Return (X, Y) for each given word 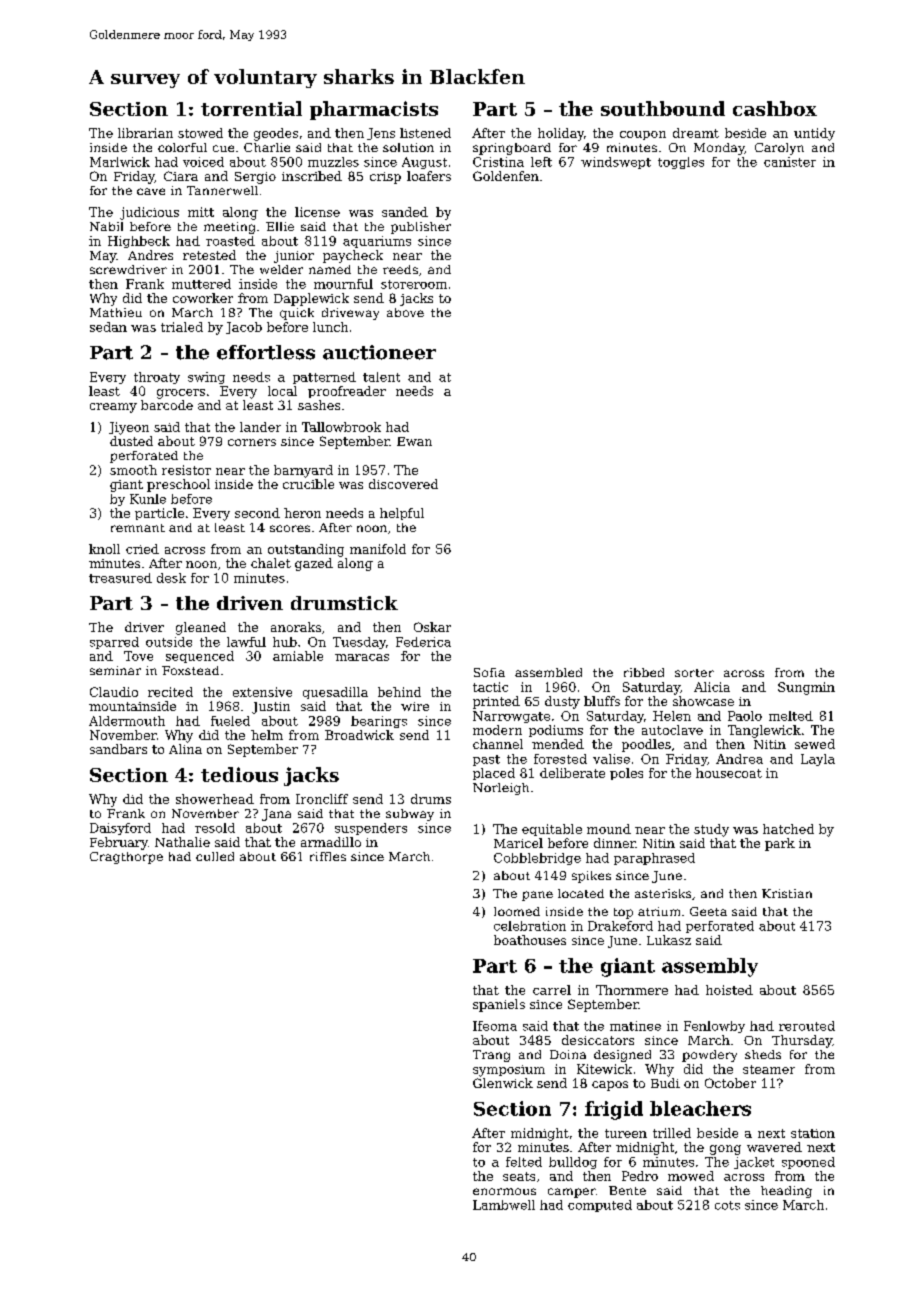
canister (790, 162)
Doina (568, 1054)
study (711, 830)
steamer (769, 1069)
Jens (381, 134)
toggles (681, 163)
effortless (266, 352)
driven (250, 603)
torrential (251, 108)
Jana (276, 815)
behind (399, 692)
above (405, 312)
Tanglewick (764, 731)
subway (410, 815)
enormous (504, 1191)
